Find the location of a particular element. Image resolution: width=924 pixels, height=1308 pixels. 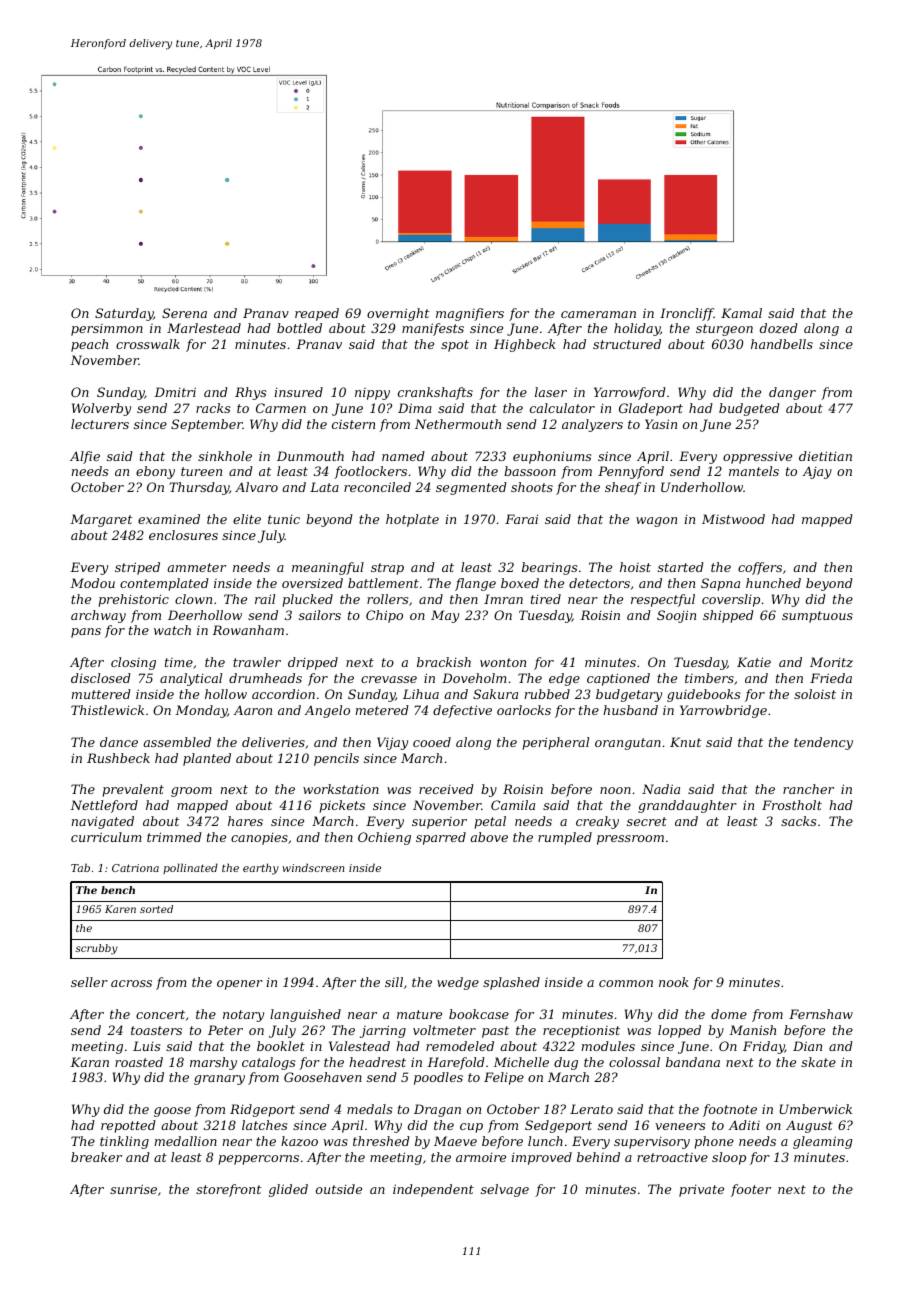

clown is located at coordinates (193, 599).
